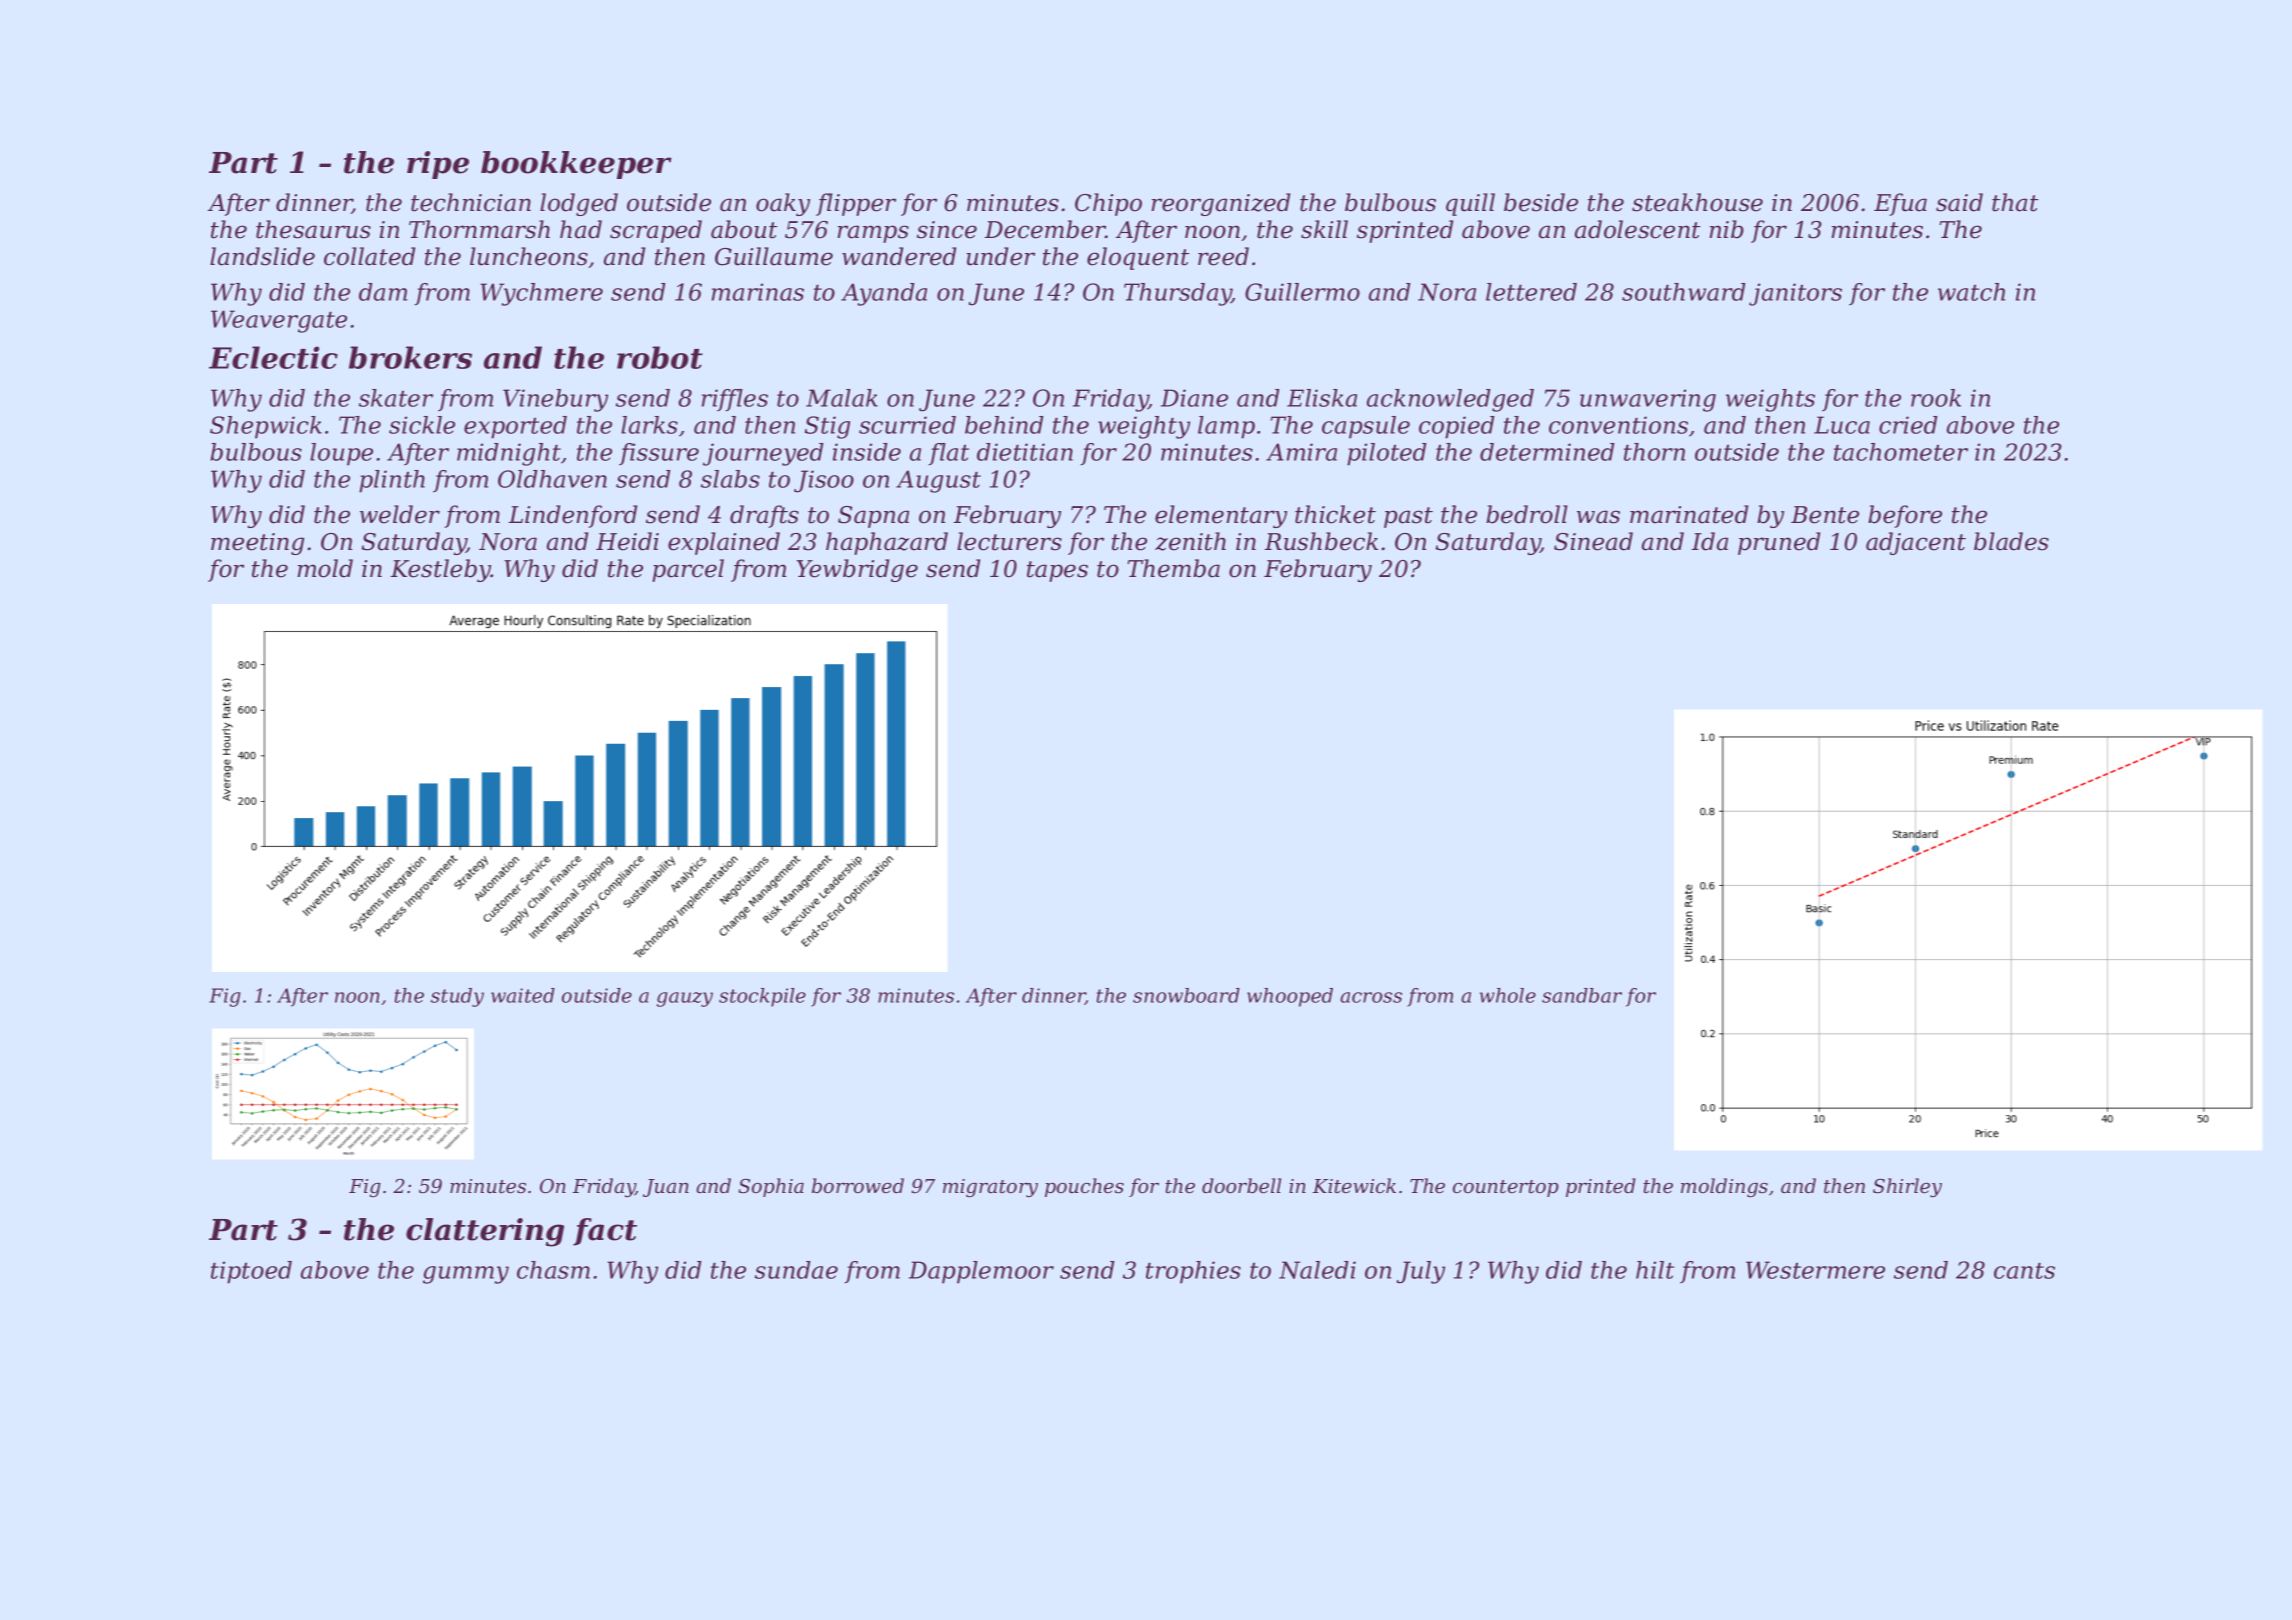  What do you see at coordinates (1302, 292) in the page?
I see `Guillermo` at bounding box center [1302, 292].
